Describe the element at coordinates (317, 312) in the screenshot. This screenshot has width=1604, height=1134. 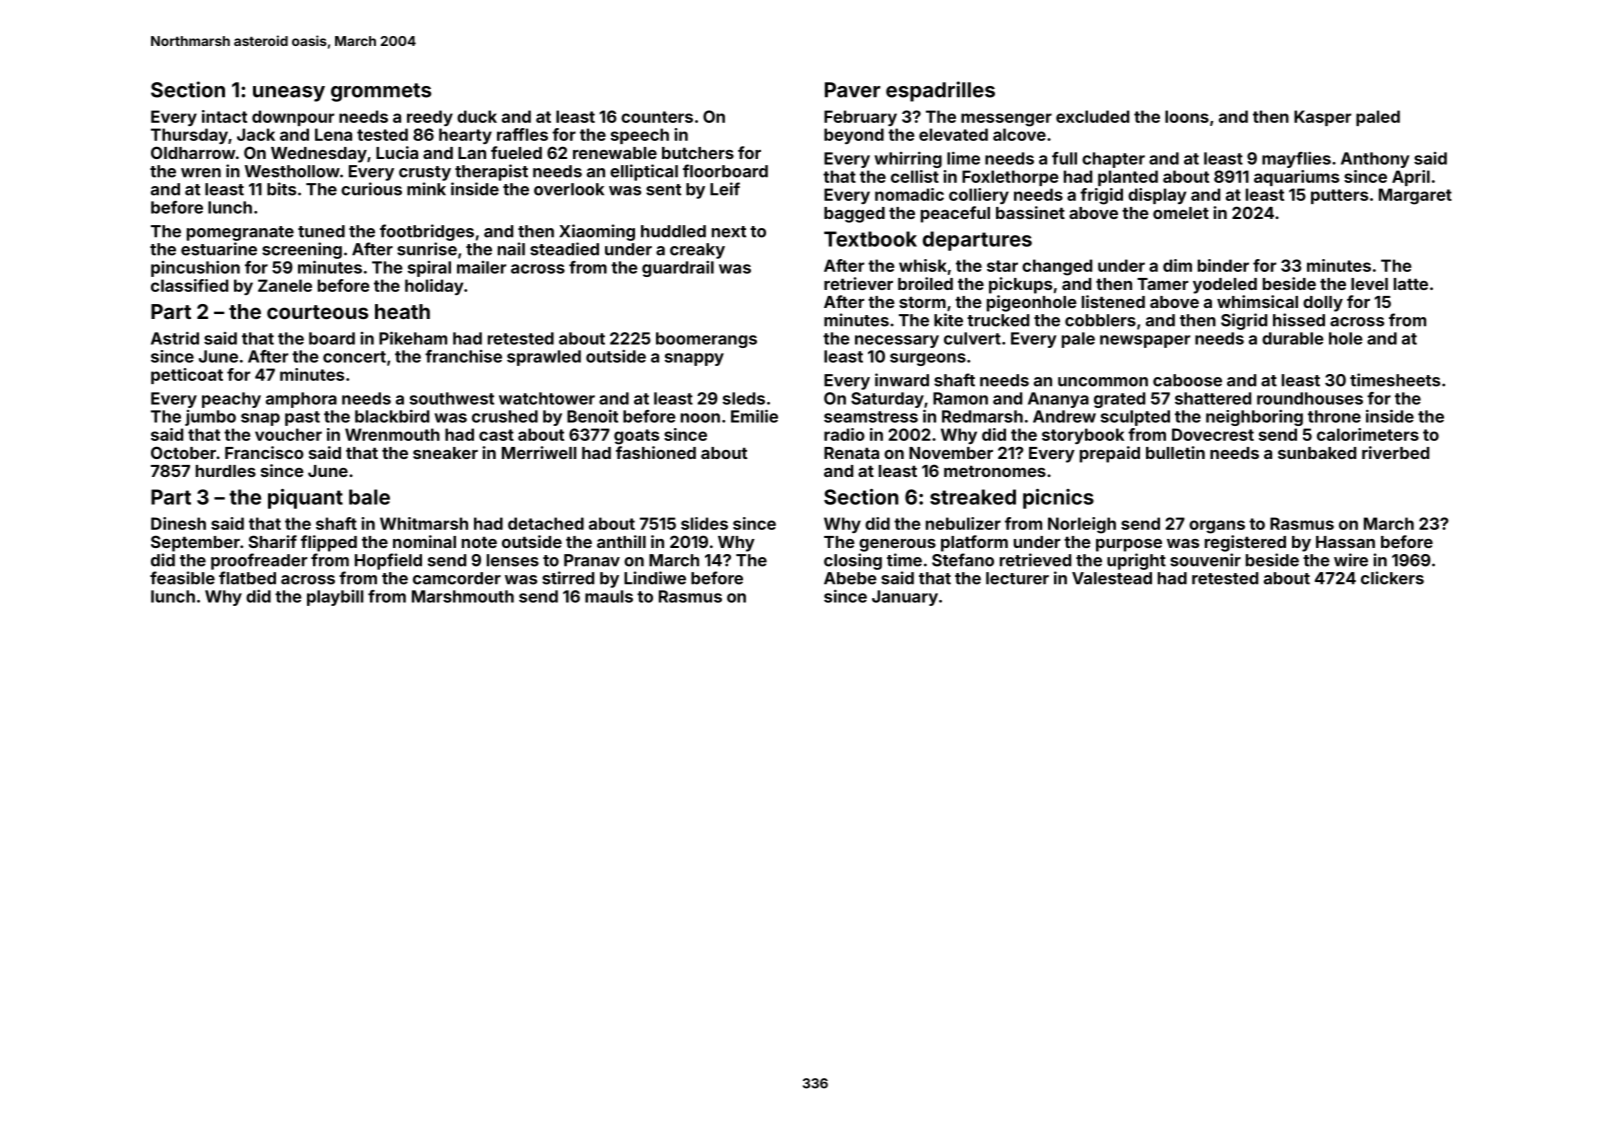
I see `courteous` at that location.
